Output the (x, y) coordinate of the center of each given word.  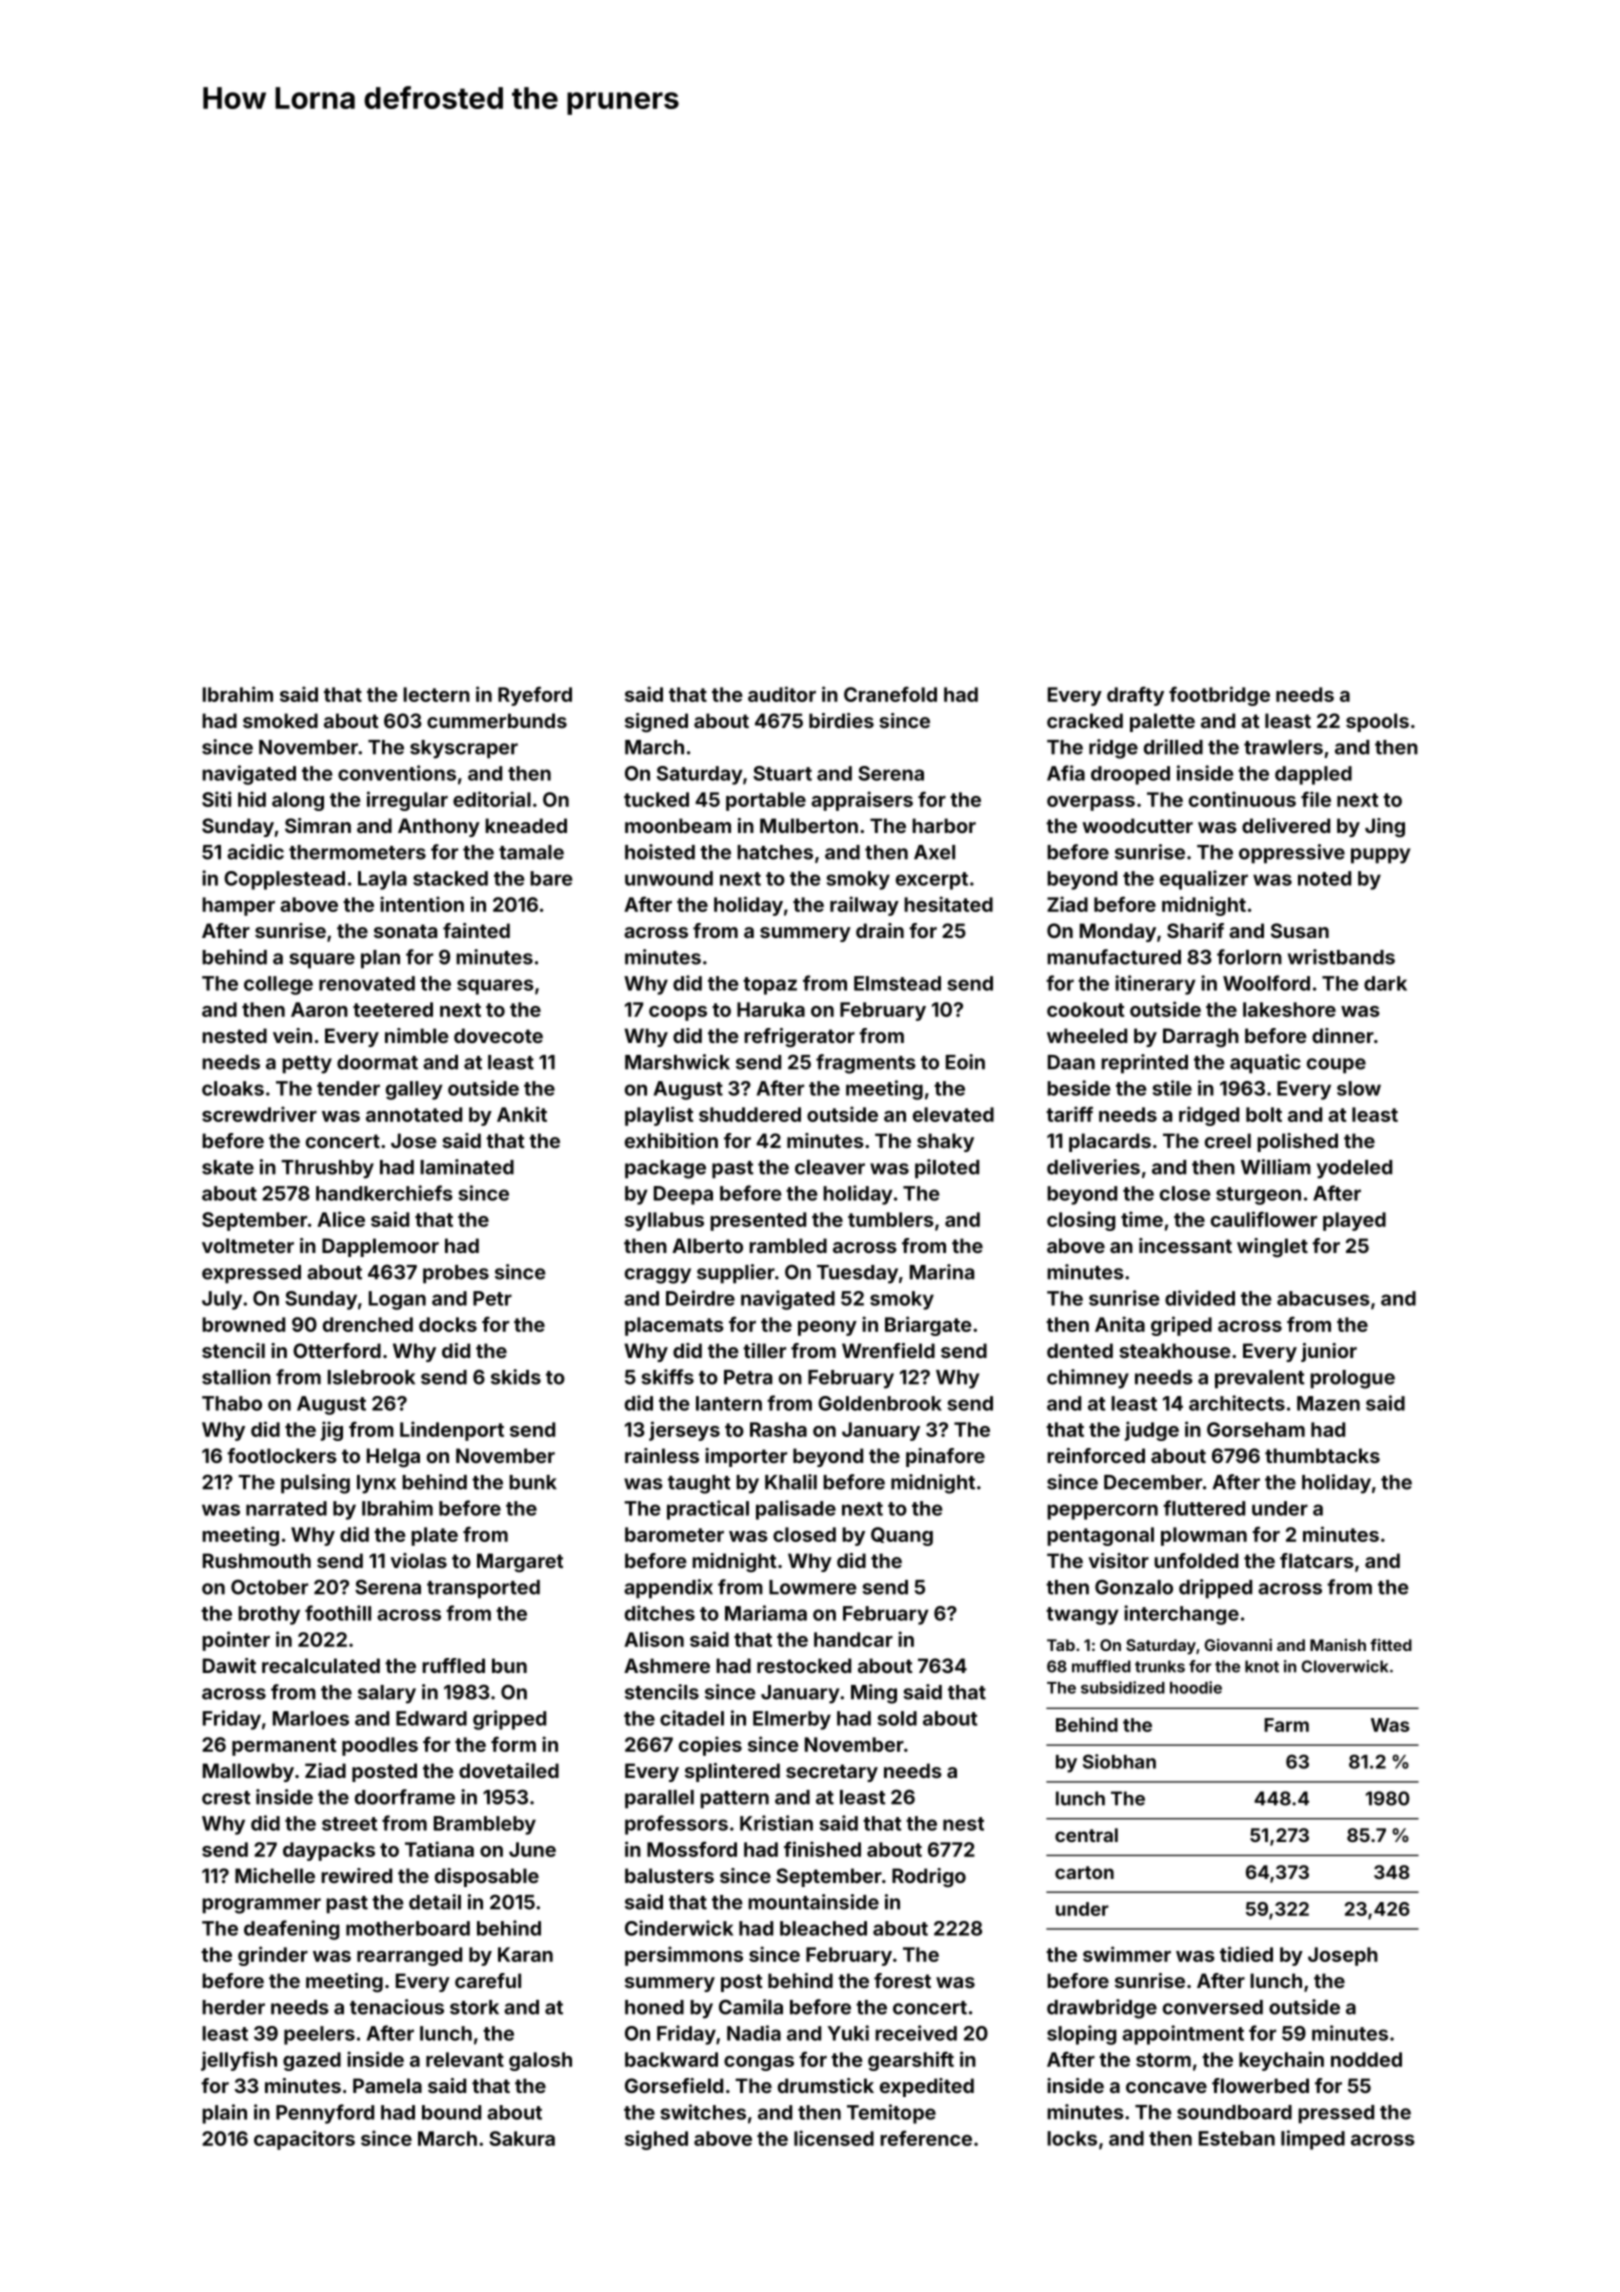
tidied (1246, 1954)
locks (1072, 2138)
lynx (376, 1484)
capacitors (304, 2140)
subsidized (1123, 1687)
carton (1084, 1872)
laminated (467, 1167)
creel (1228, 1140)
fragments (866, 1064)
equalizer (1204, 880)
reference (926, 2138)
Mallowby (248, 1772)
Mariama (766, 1613)
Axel (934, 852)
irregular (407, 801)
